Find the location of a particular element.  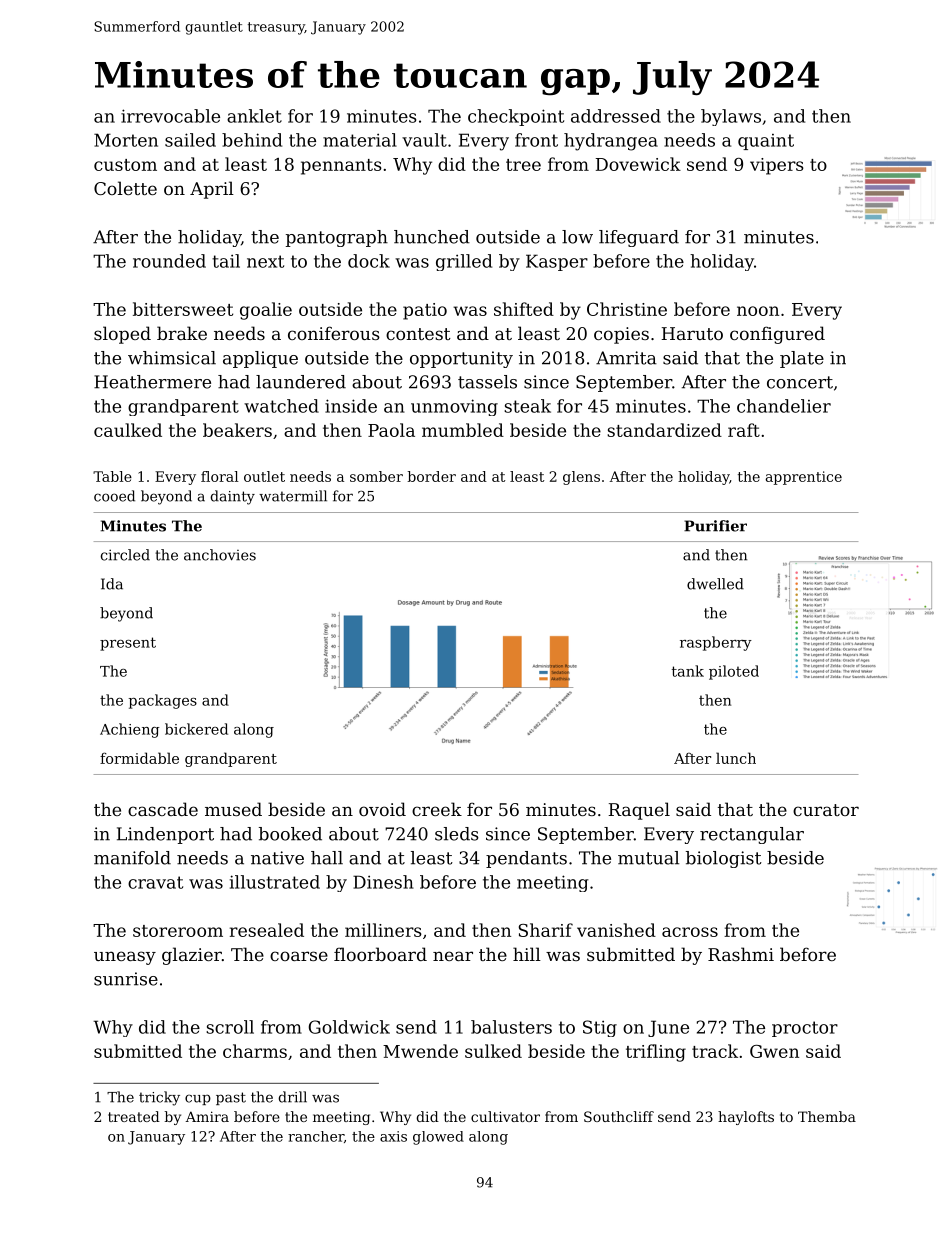

sloped is located at coordinates (122, 335).
